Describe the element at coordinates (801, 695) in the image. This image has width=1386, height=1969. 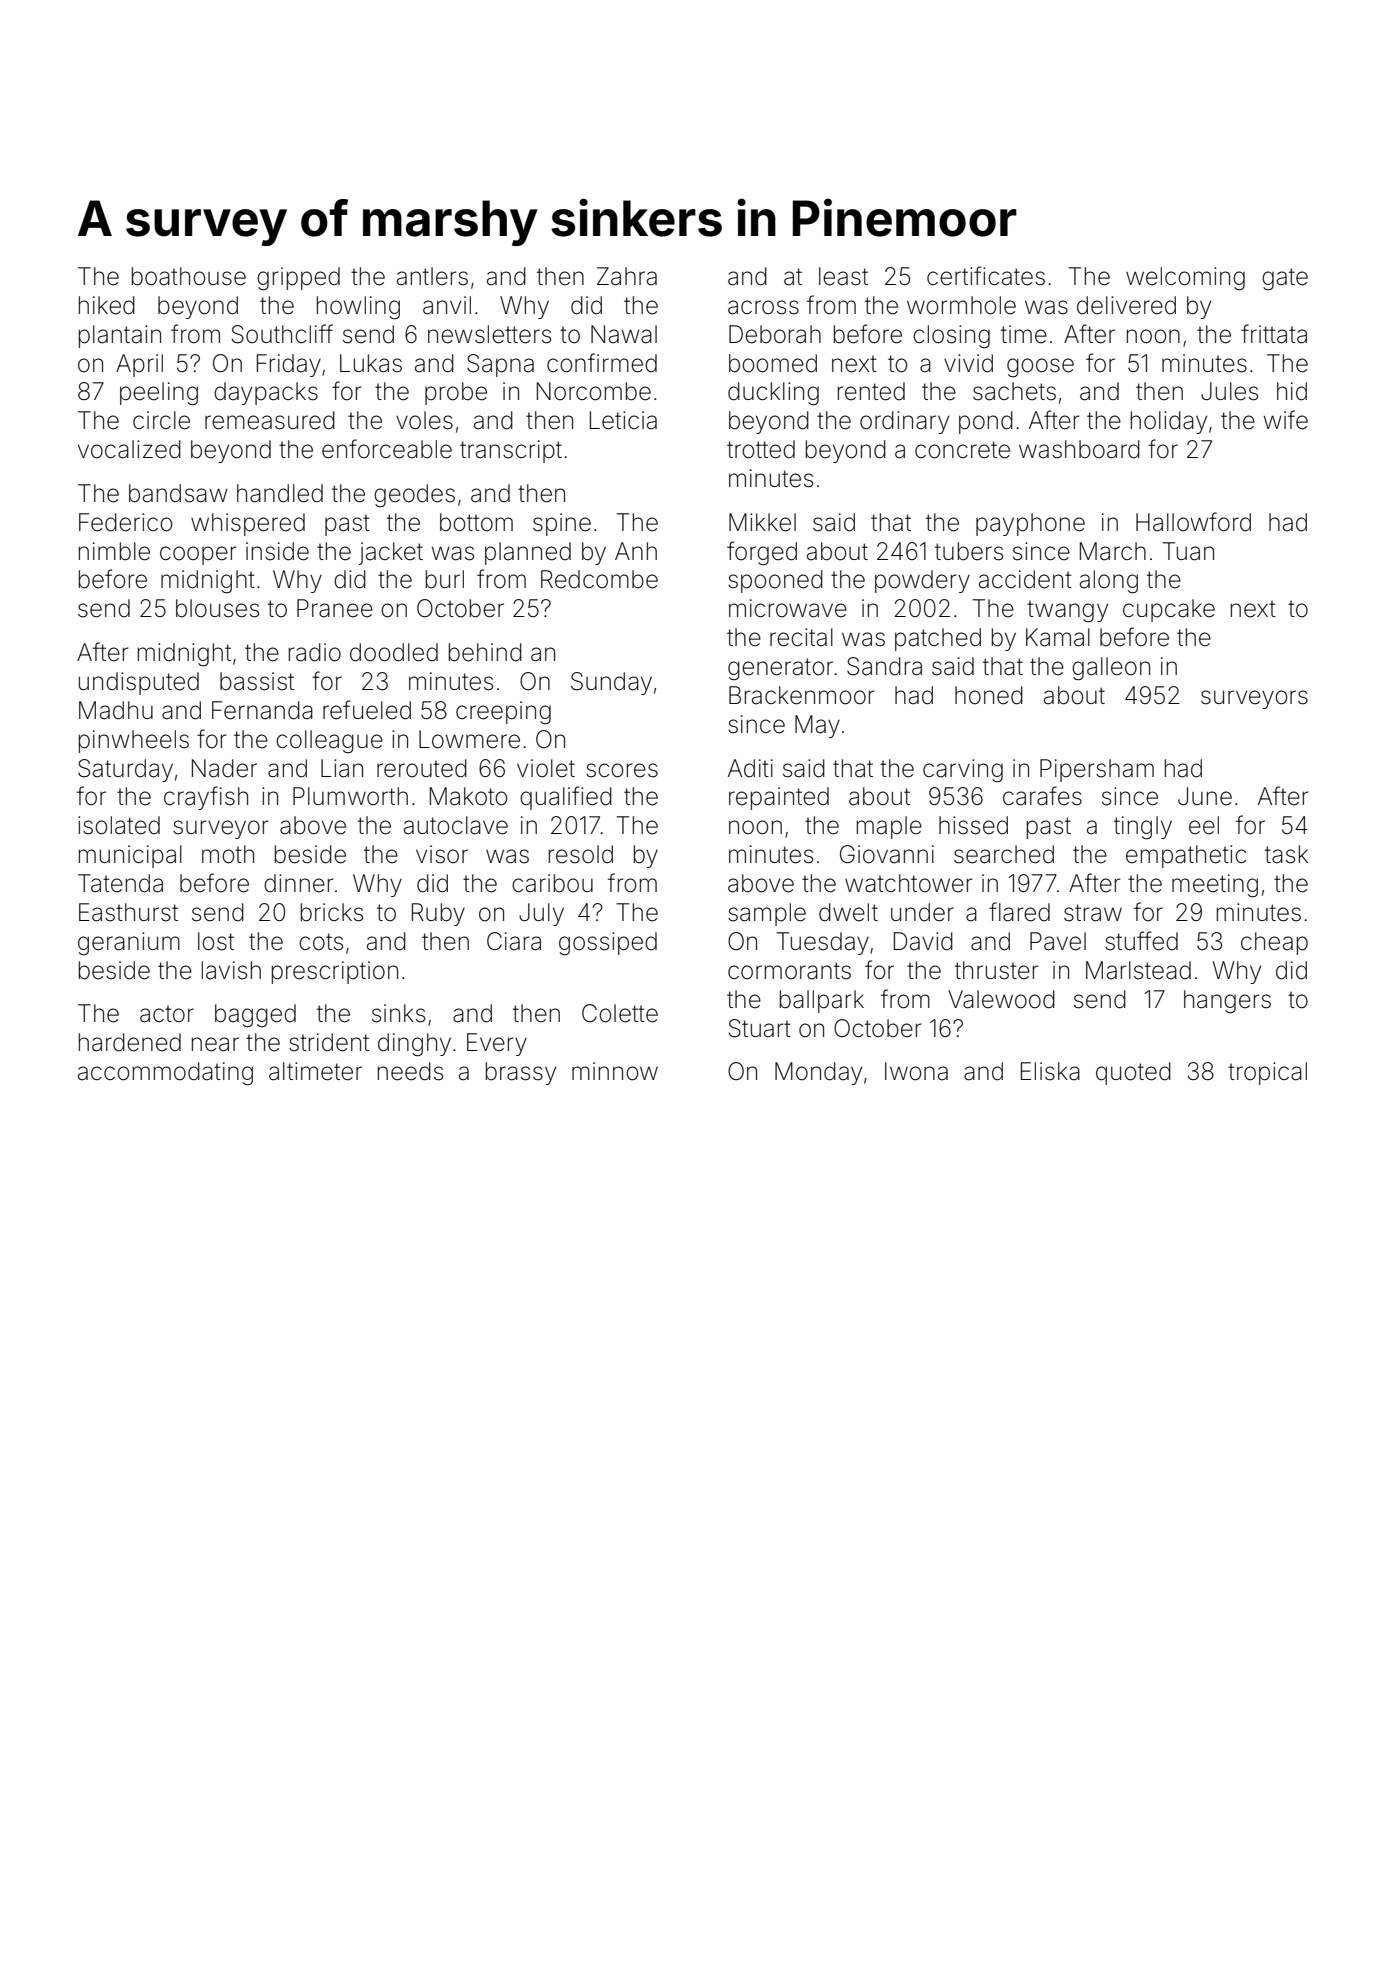
I see `Brackenmoor` at that location.
